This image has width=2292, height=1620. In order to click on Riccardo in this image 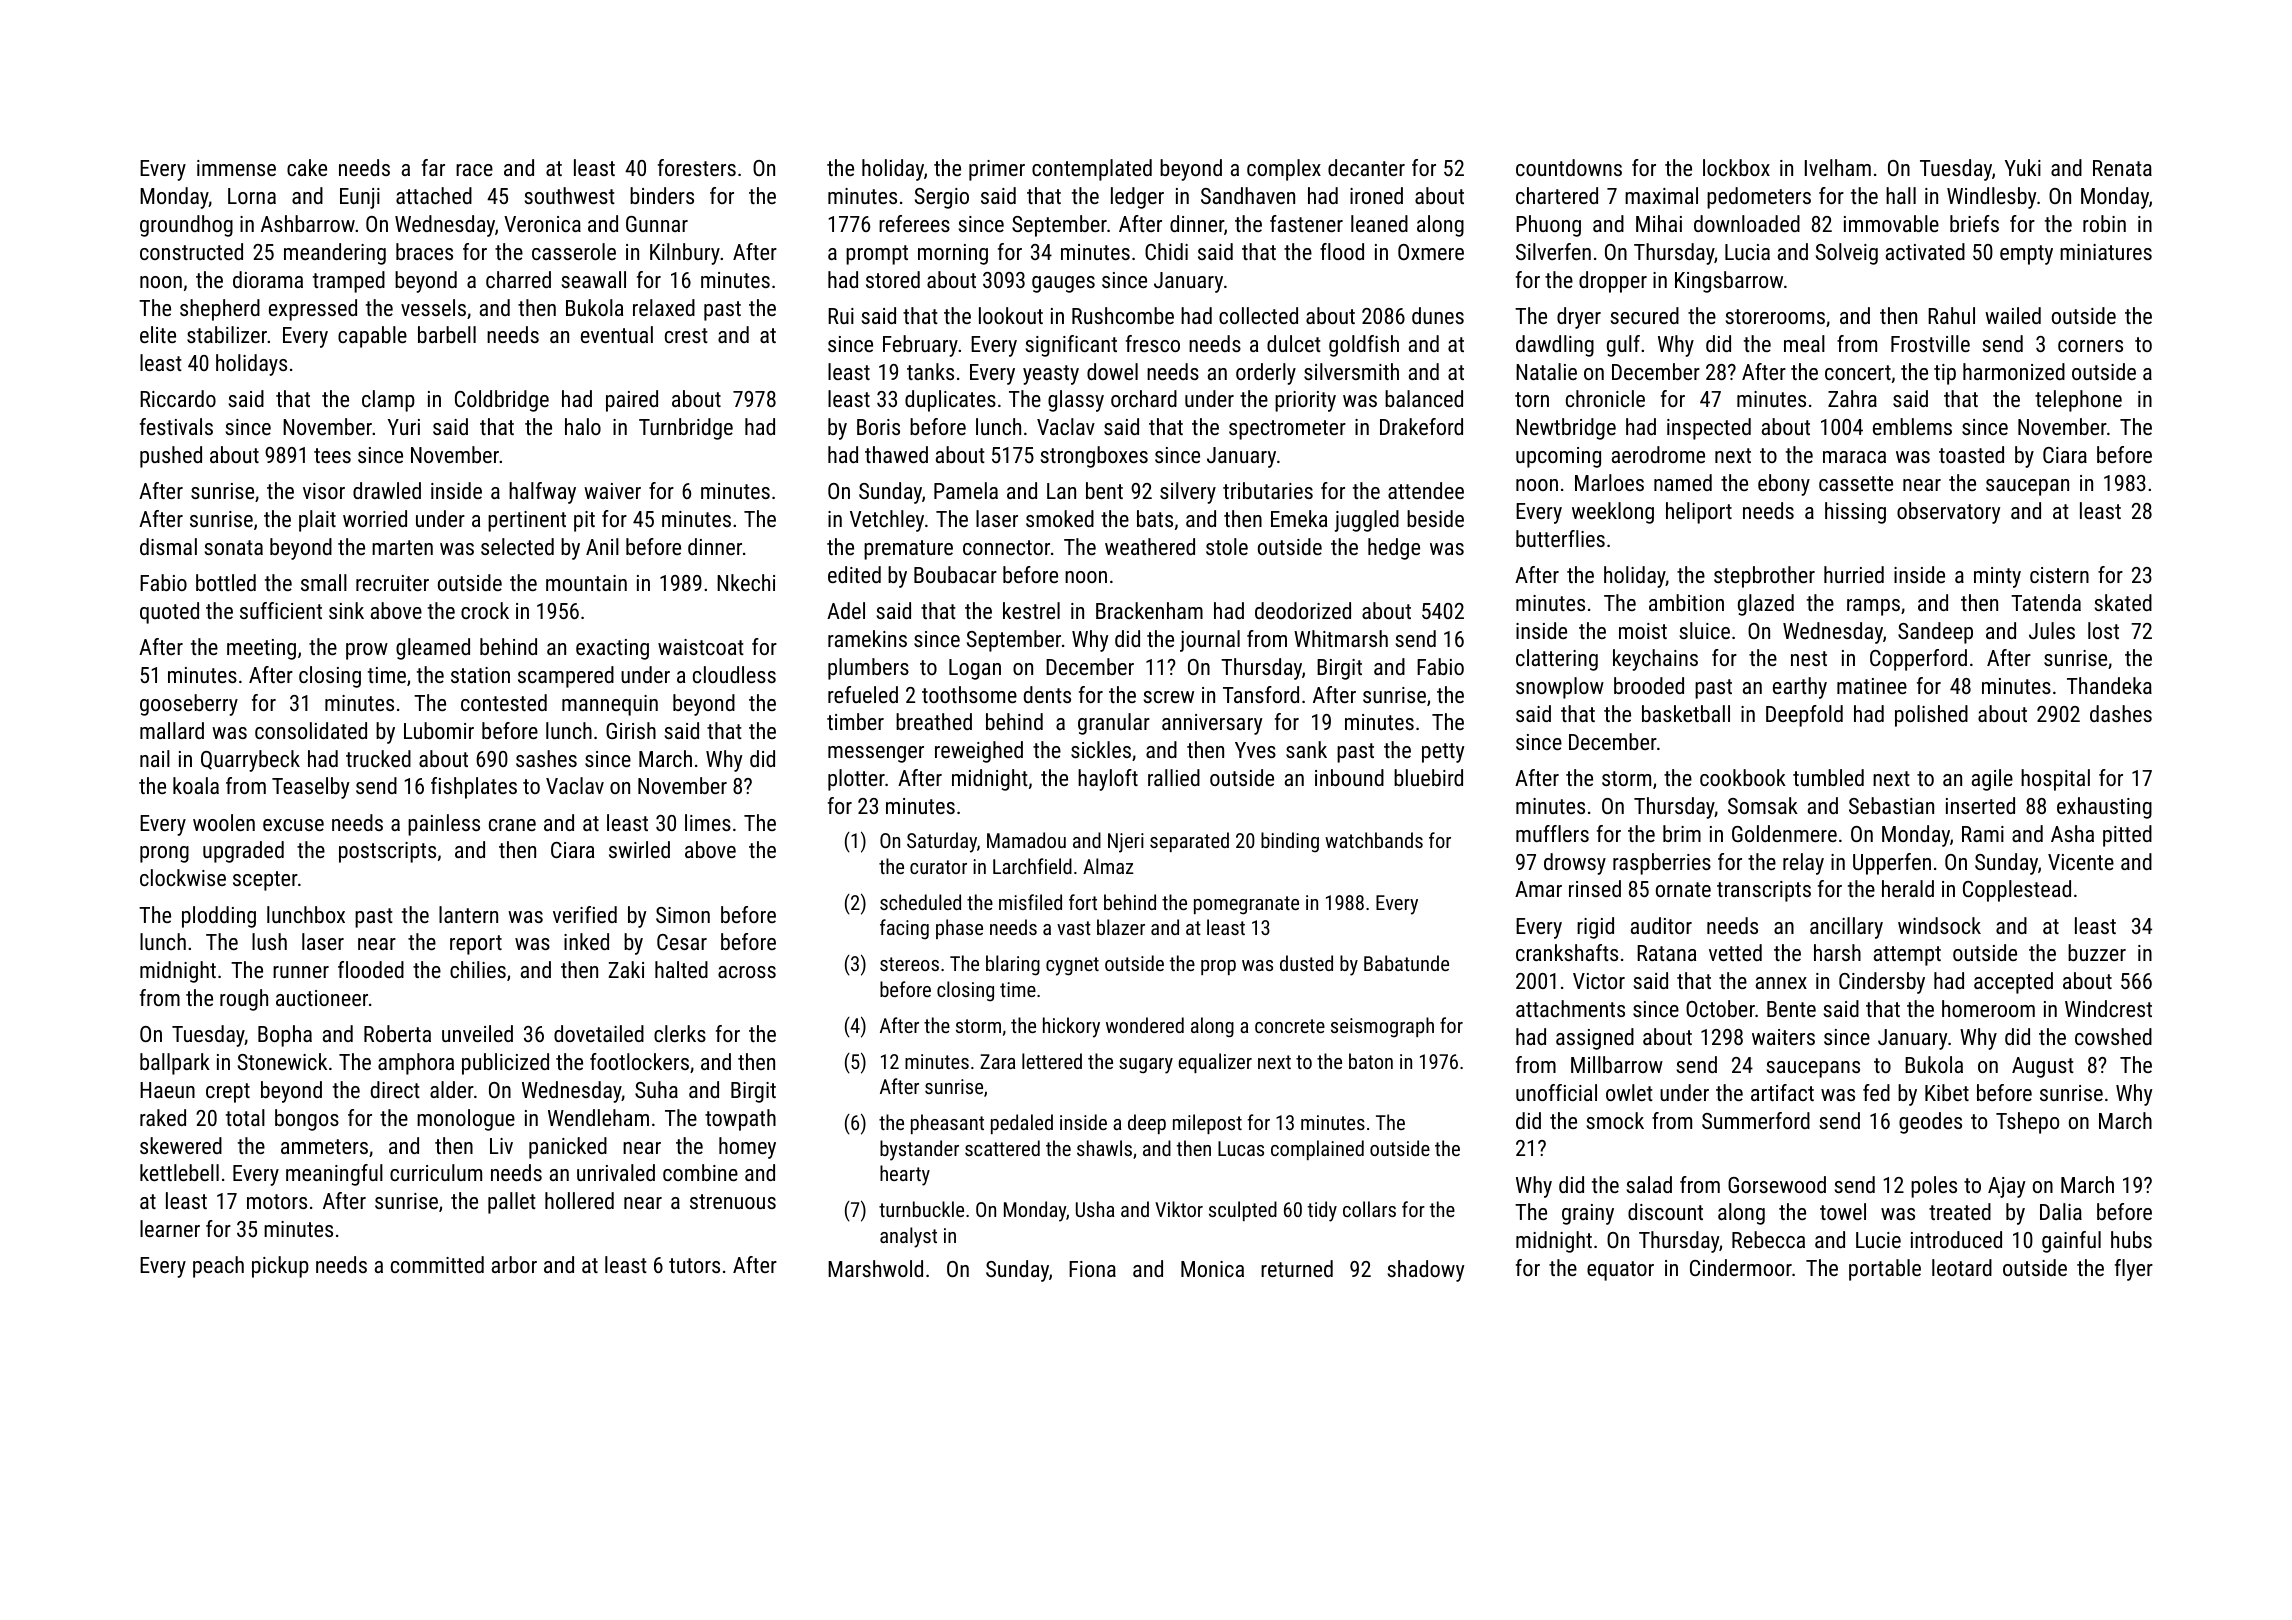, I will do `click(178, 398)`.
